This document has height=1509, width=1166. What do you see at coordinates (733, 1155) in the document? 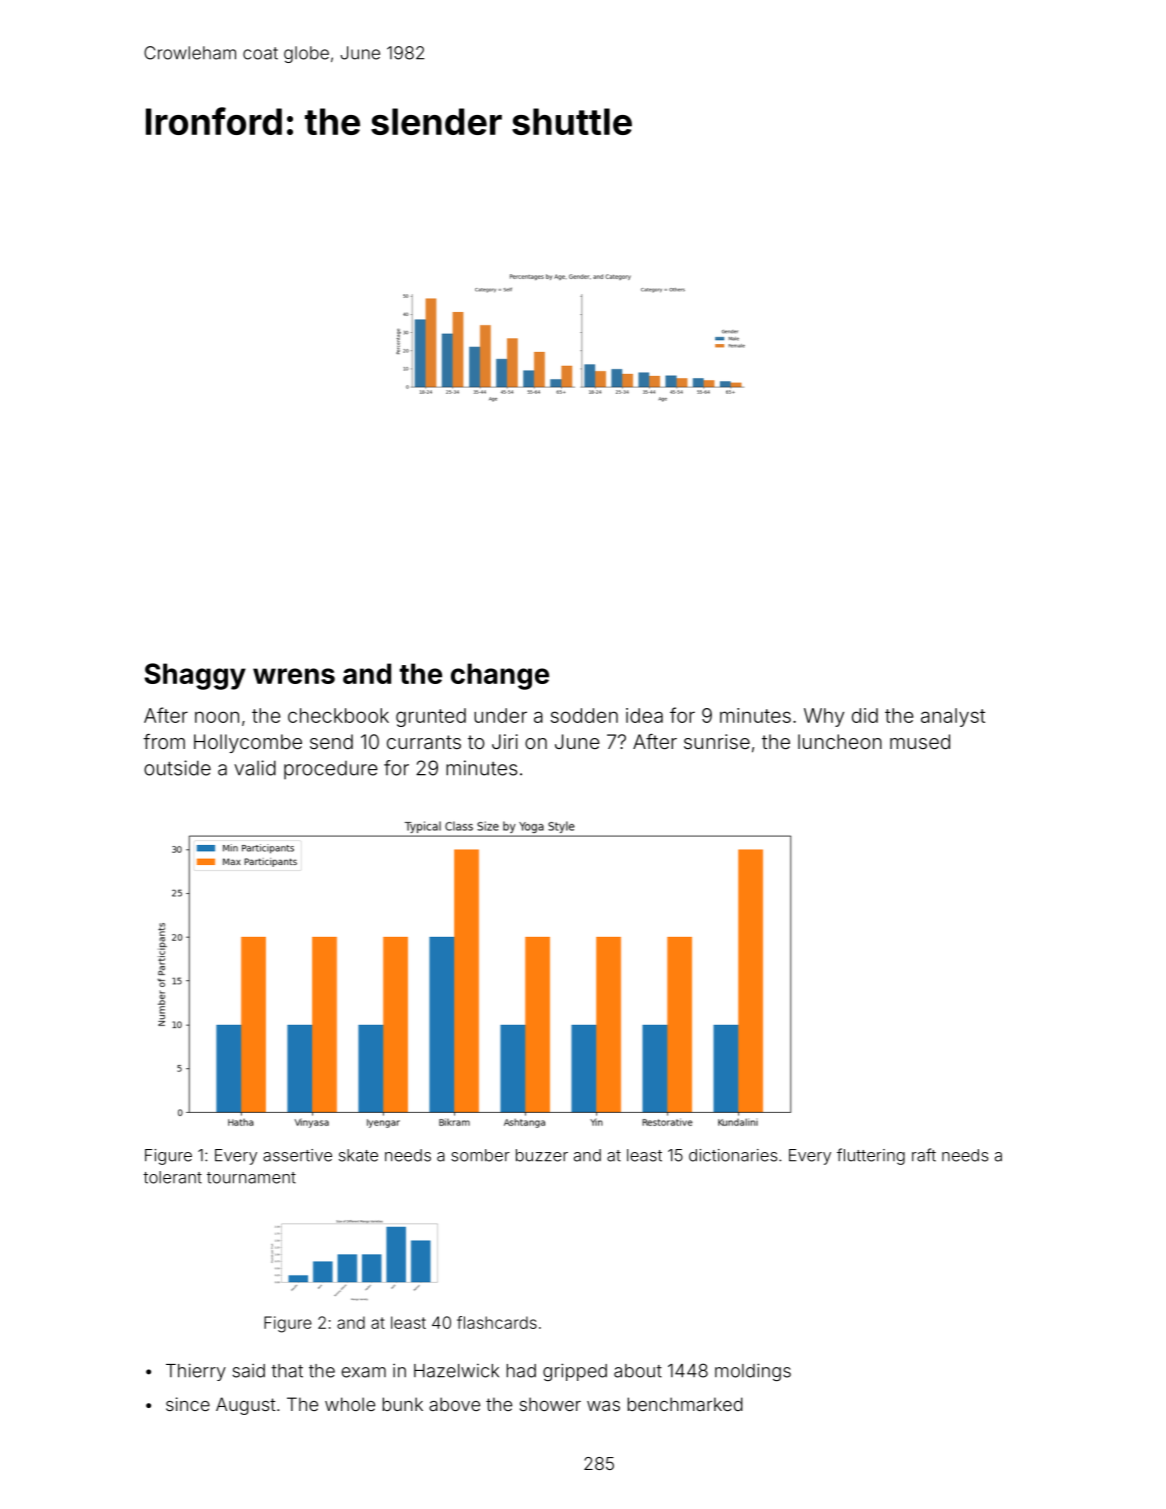
I see `dictionaries` at bounding box center [733, 1155].
